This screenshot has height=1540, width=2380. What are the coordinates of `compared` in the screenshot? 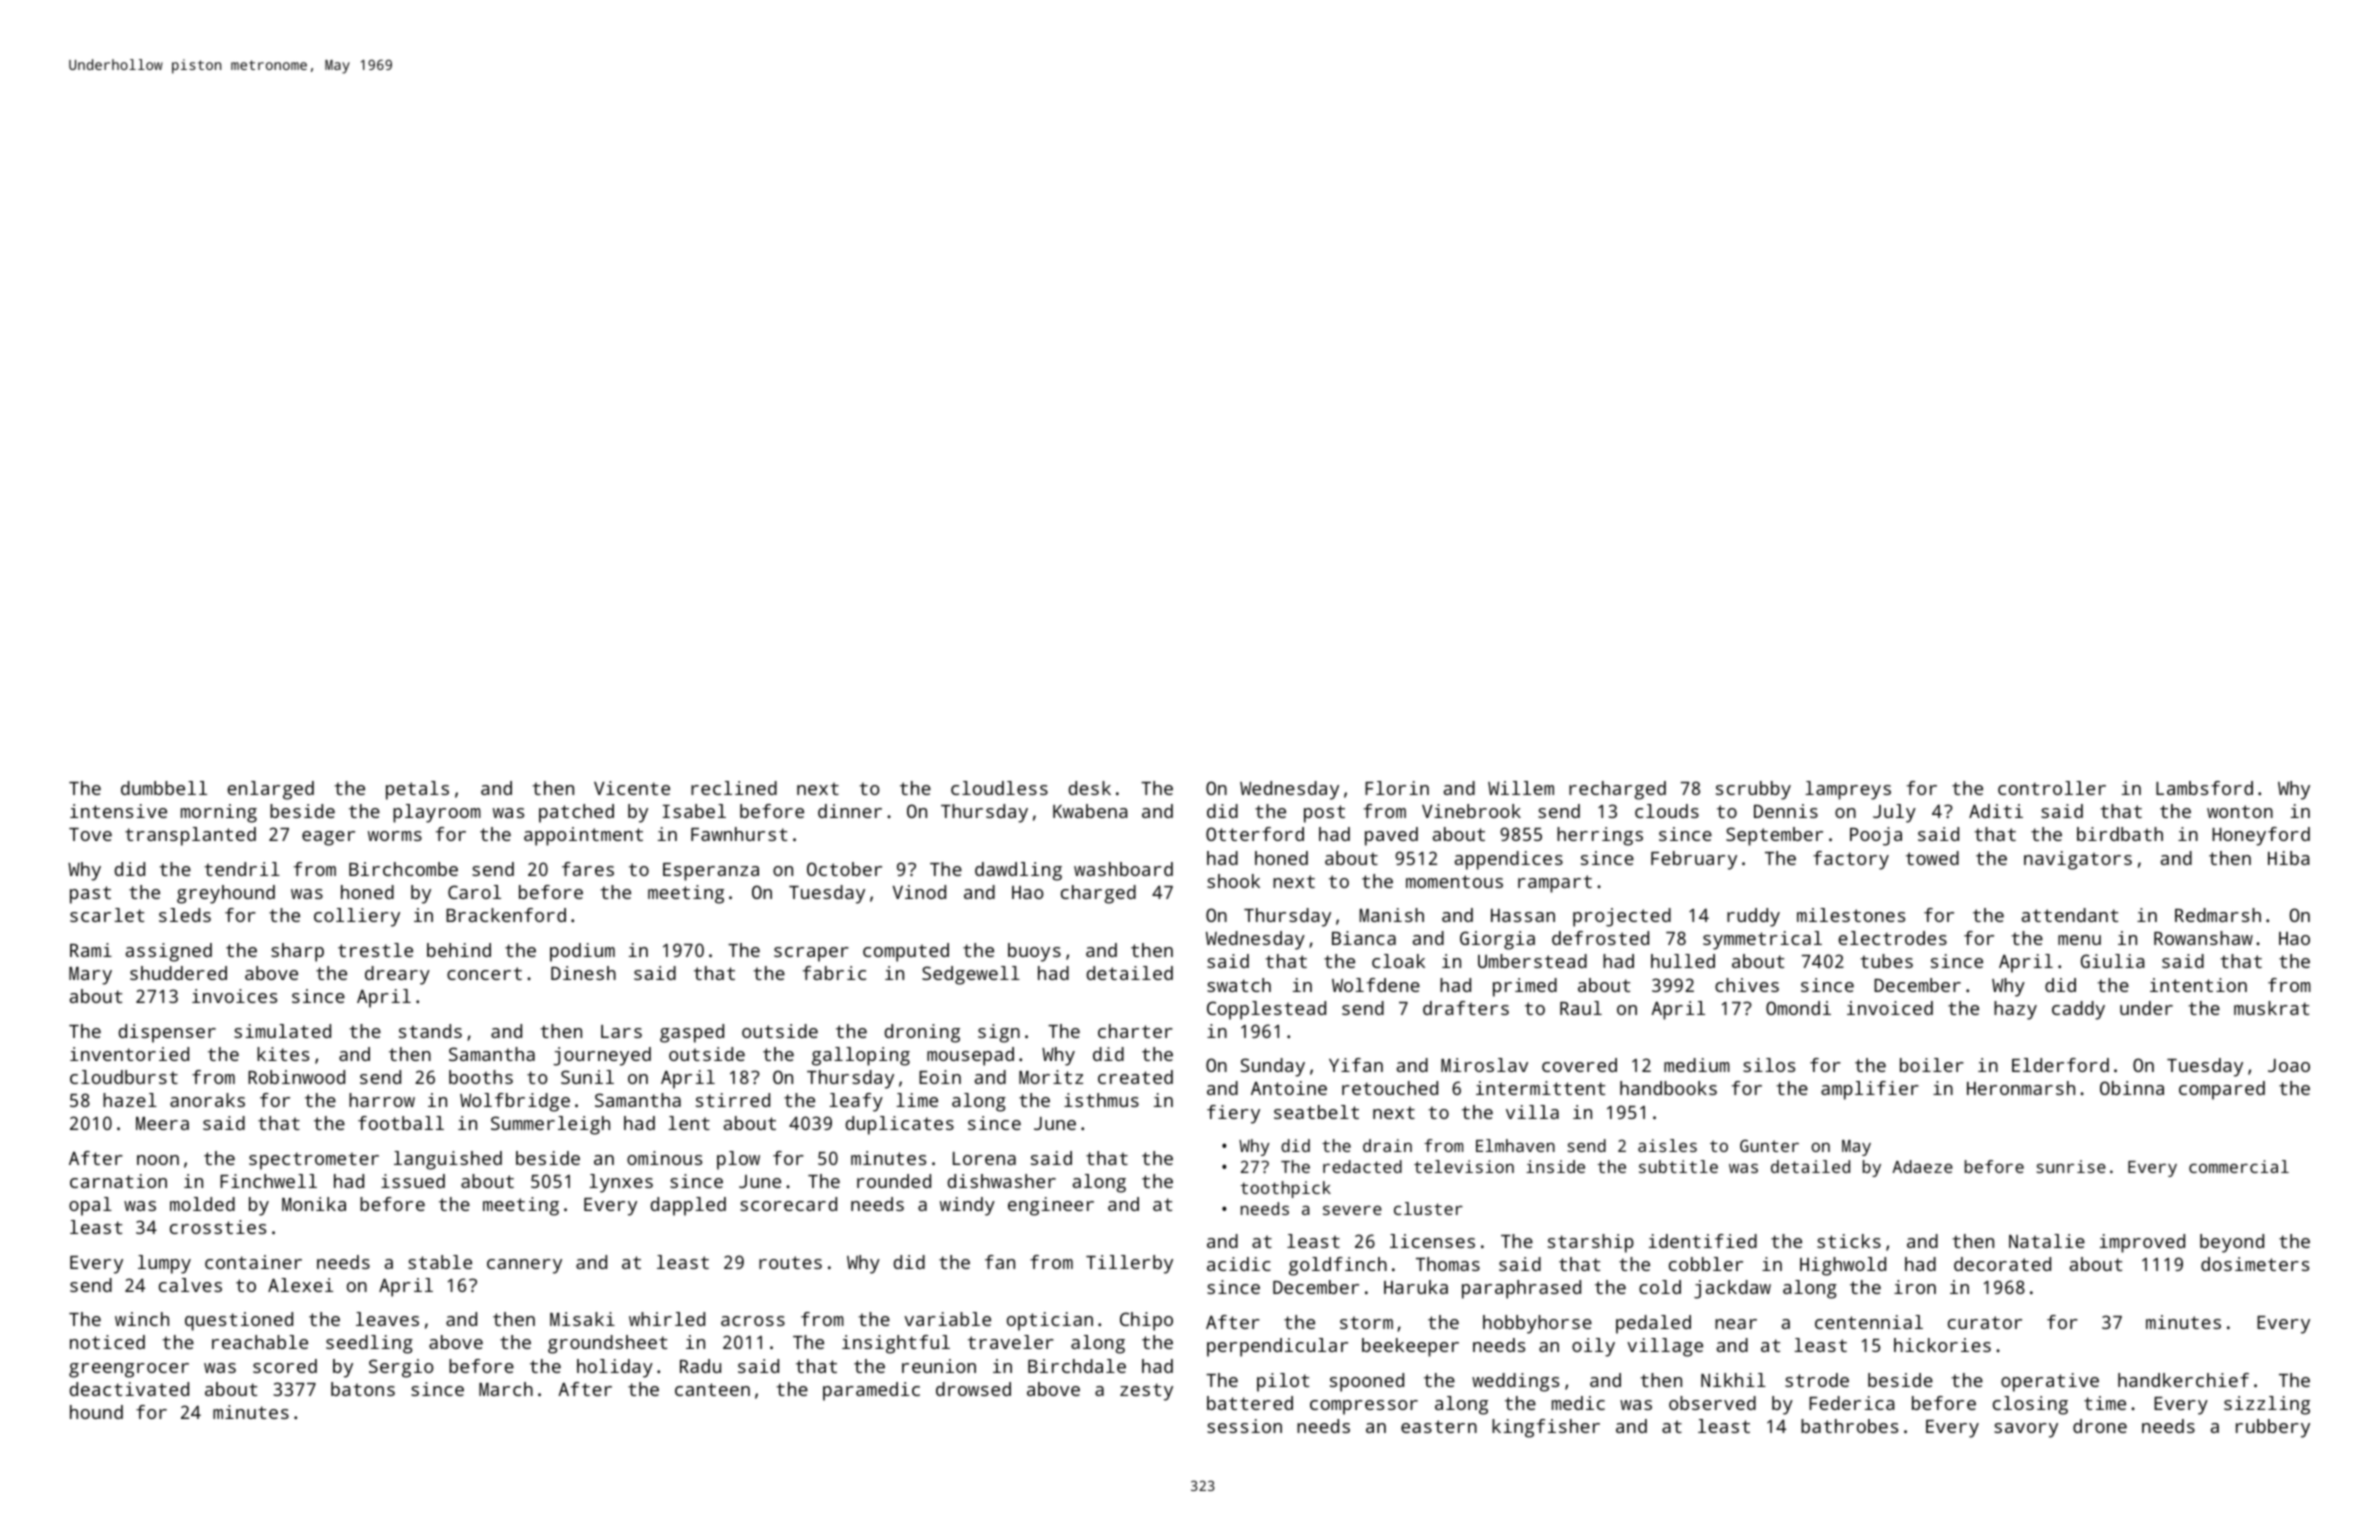 It's located at (2222, 1090).
